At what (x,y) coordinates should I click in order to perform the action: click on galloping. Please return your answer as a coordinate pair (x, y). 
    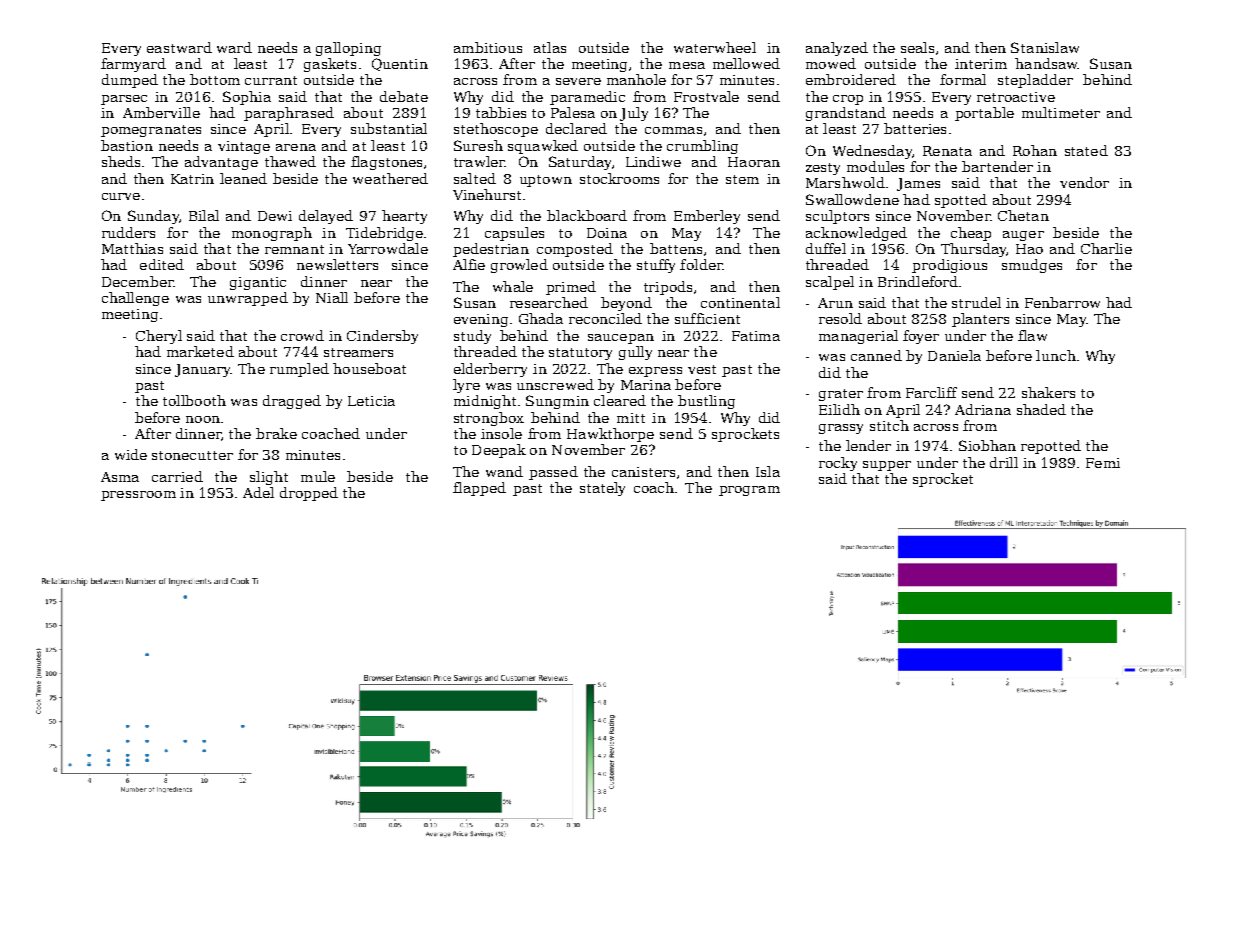
    Looking at the image, I should click on (348, 49).
